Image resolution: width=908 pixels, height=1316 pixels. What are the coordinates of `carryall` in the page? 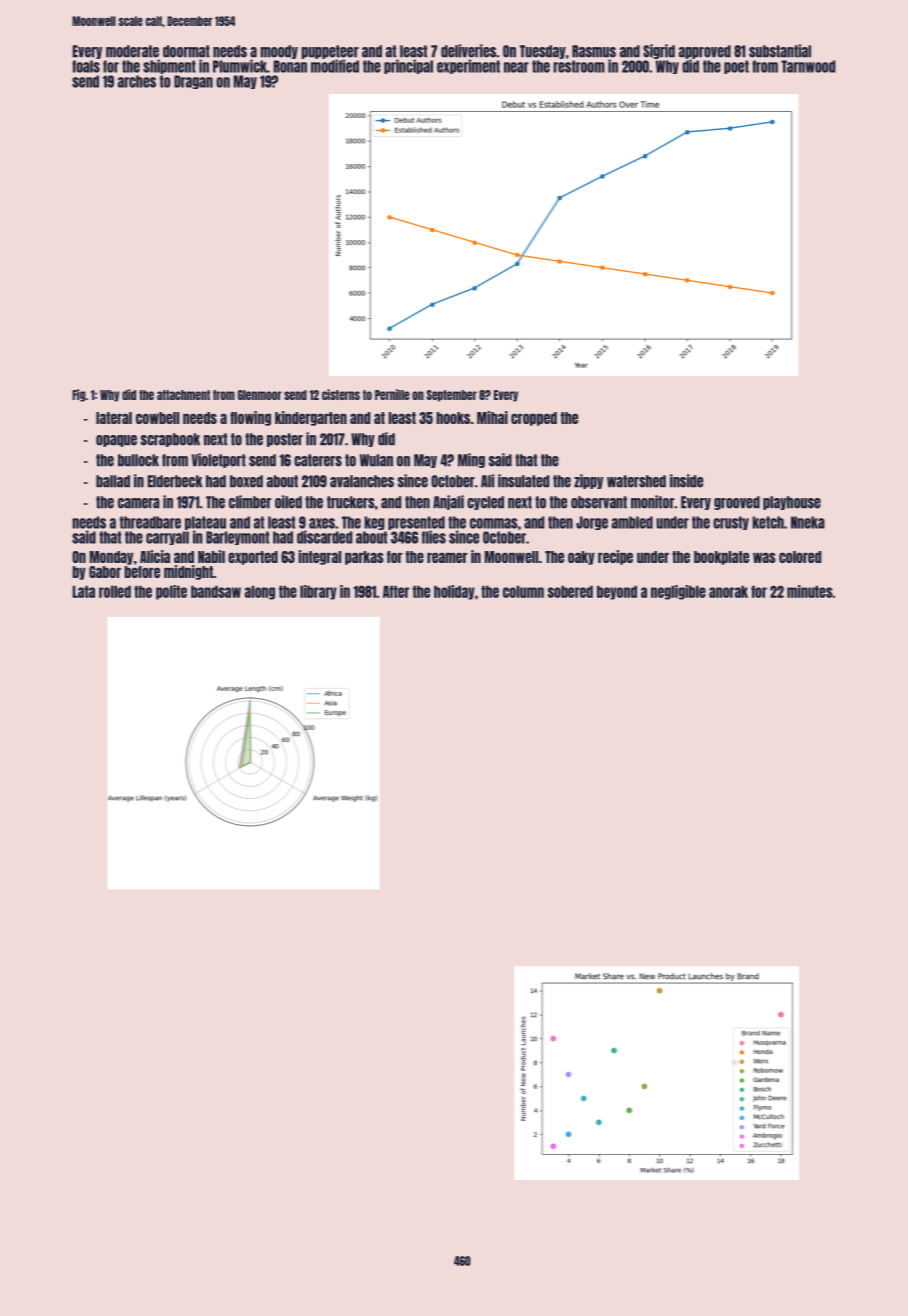 It's located at (167, 538).
